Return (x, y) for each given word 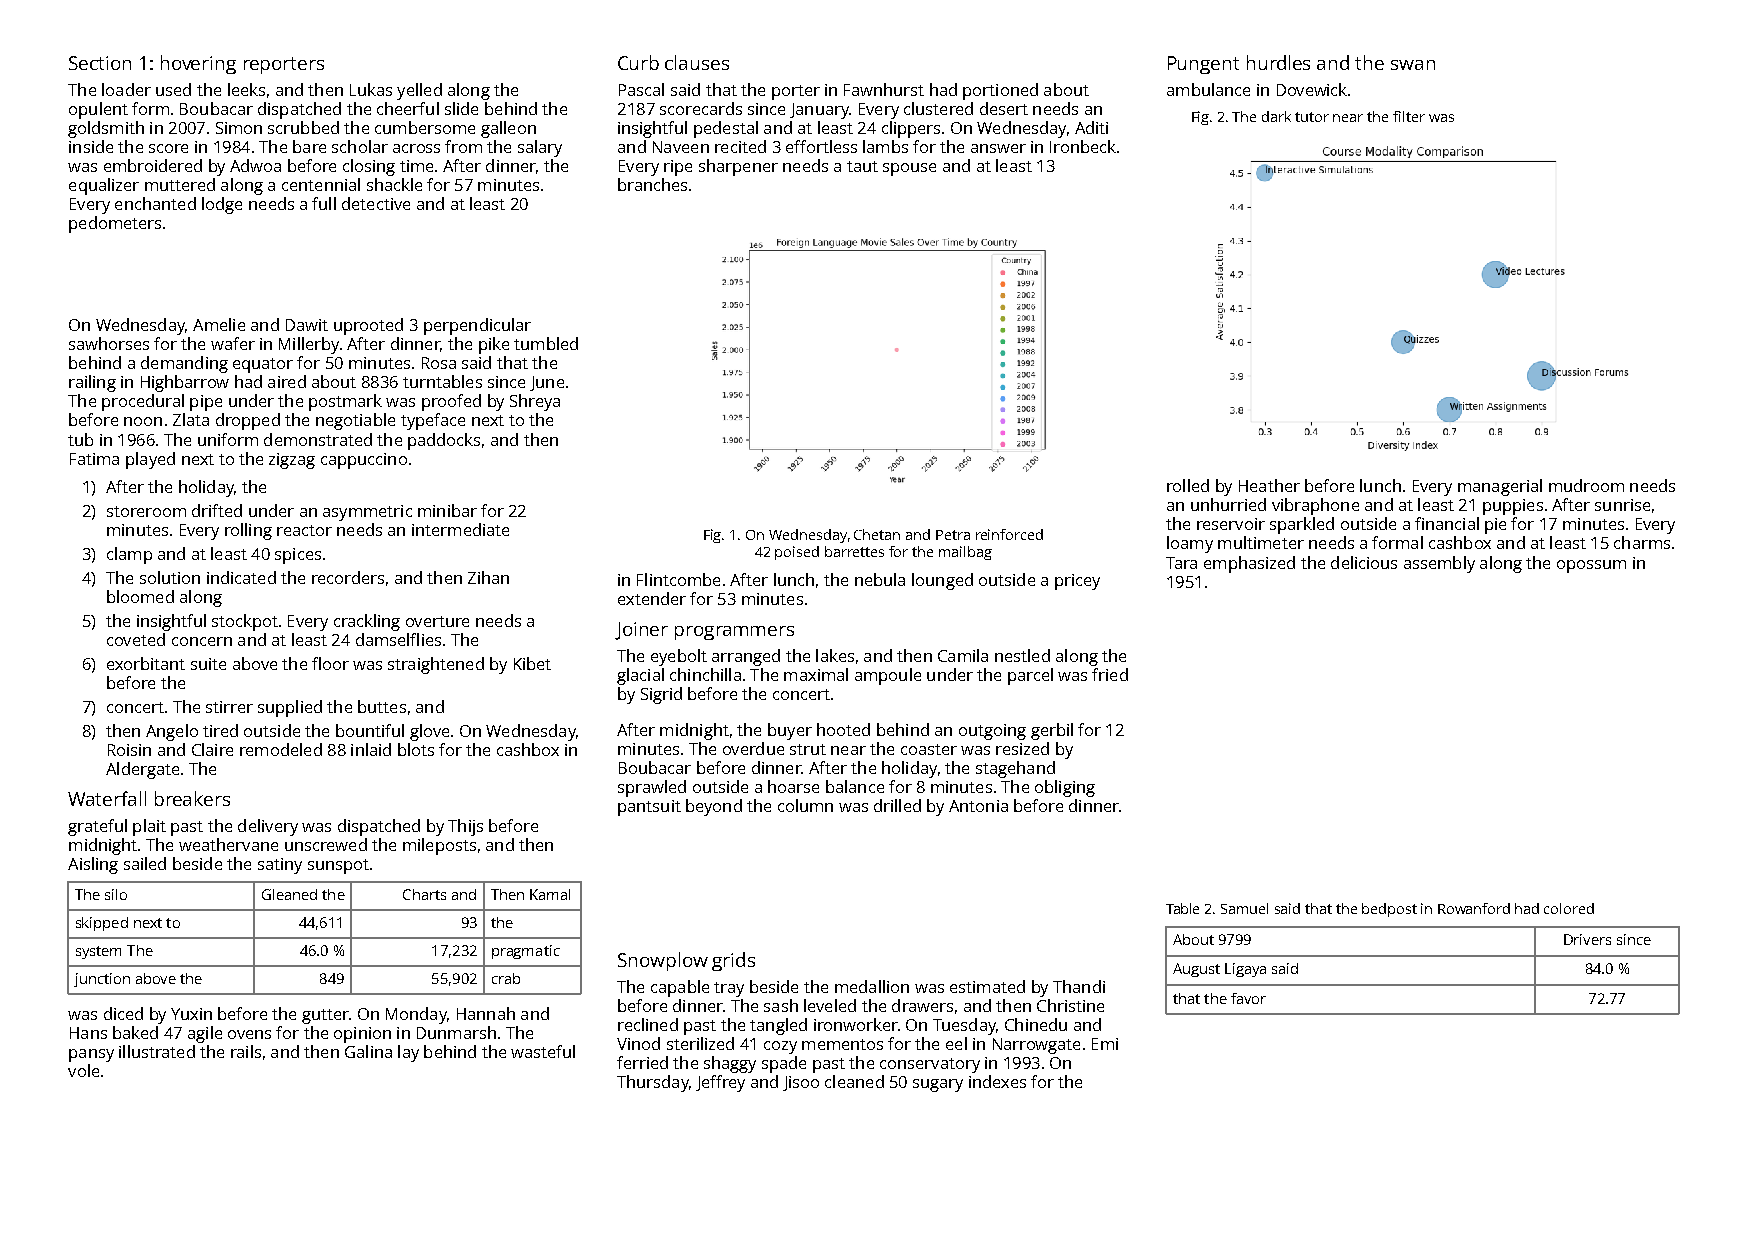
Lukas (371, 89)
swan (1413, 65)
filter (1409, 116)
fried (1110, 674)
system (98, 952)
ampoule (888, 676)
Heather (1269, 485)
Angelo (172, 732)
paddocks (444, 441)
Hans (88, 1033)
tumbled (546, 343)
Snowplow (663, 961)
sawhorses (109, 343)
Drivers (1587, 939)
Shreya (535, 402)
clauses (697, 62)
